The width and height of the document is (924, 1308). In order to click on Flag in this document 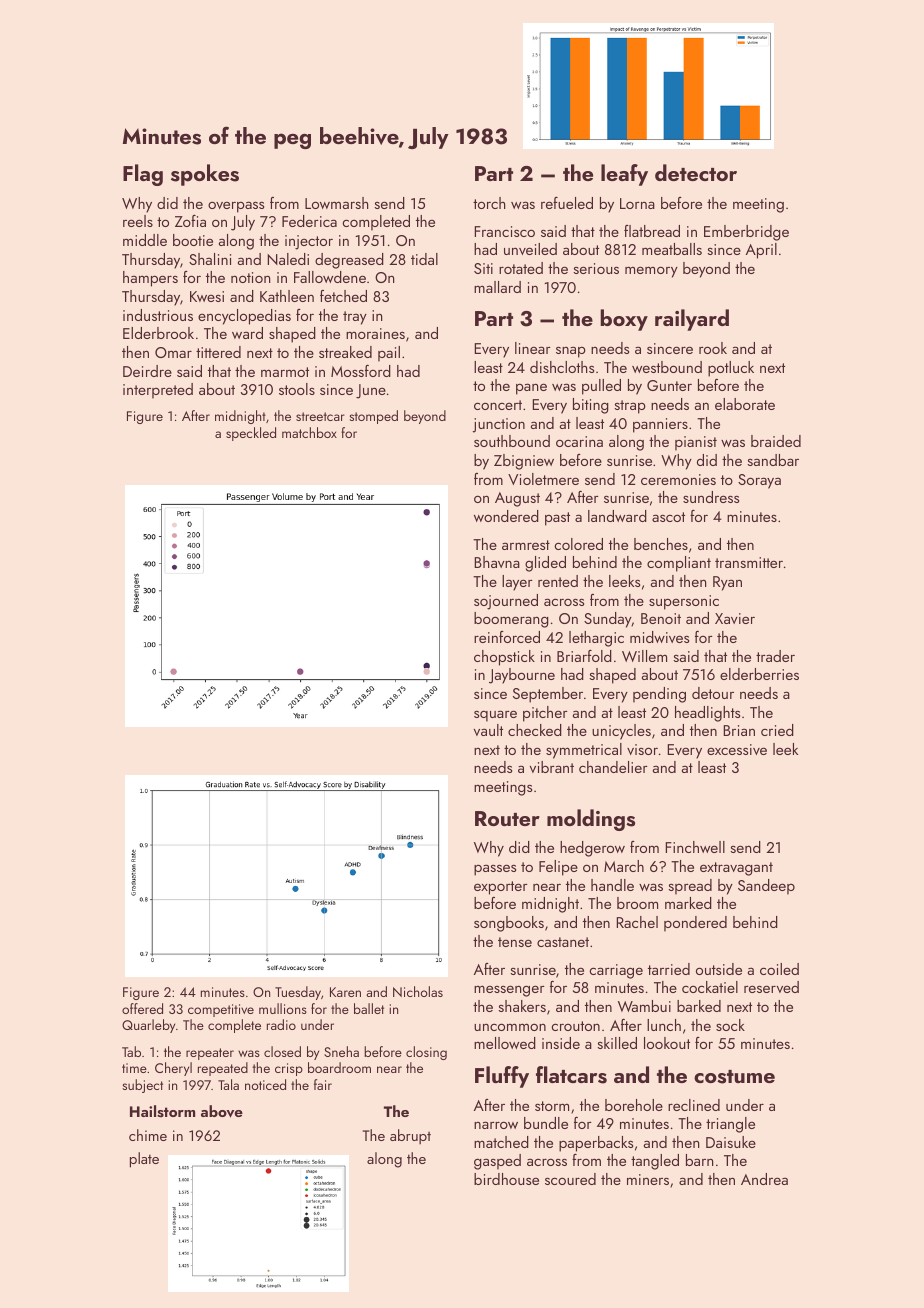, I will do `click(143, 175)`.
